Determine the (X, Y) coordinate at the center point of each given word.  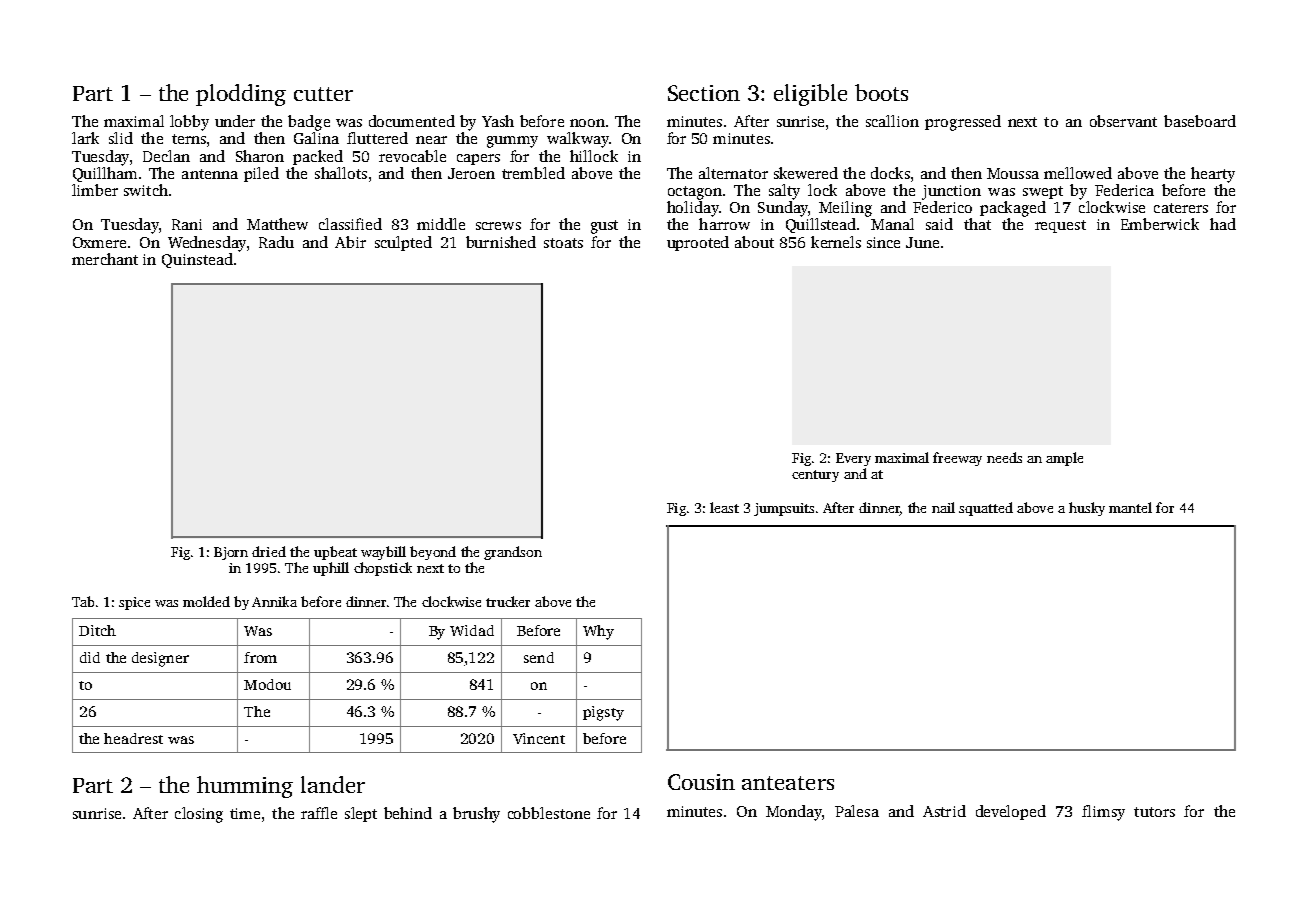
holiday (693, 209)
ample (1064, 459)
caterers (1181, 208)
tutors (1154, 812)
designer (160, 659)
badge (309, 123)
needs (1004, 457)
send (539, 657)
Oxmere (99, 242)
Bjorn (231, 553)
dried (269, 551)
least (724, 507)
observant (1123, 121)
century (815, 476)
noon (587, 123)
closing (199, 815)
